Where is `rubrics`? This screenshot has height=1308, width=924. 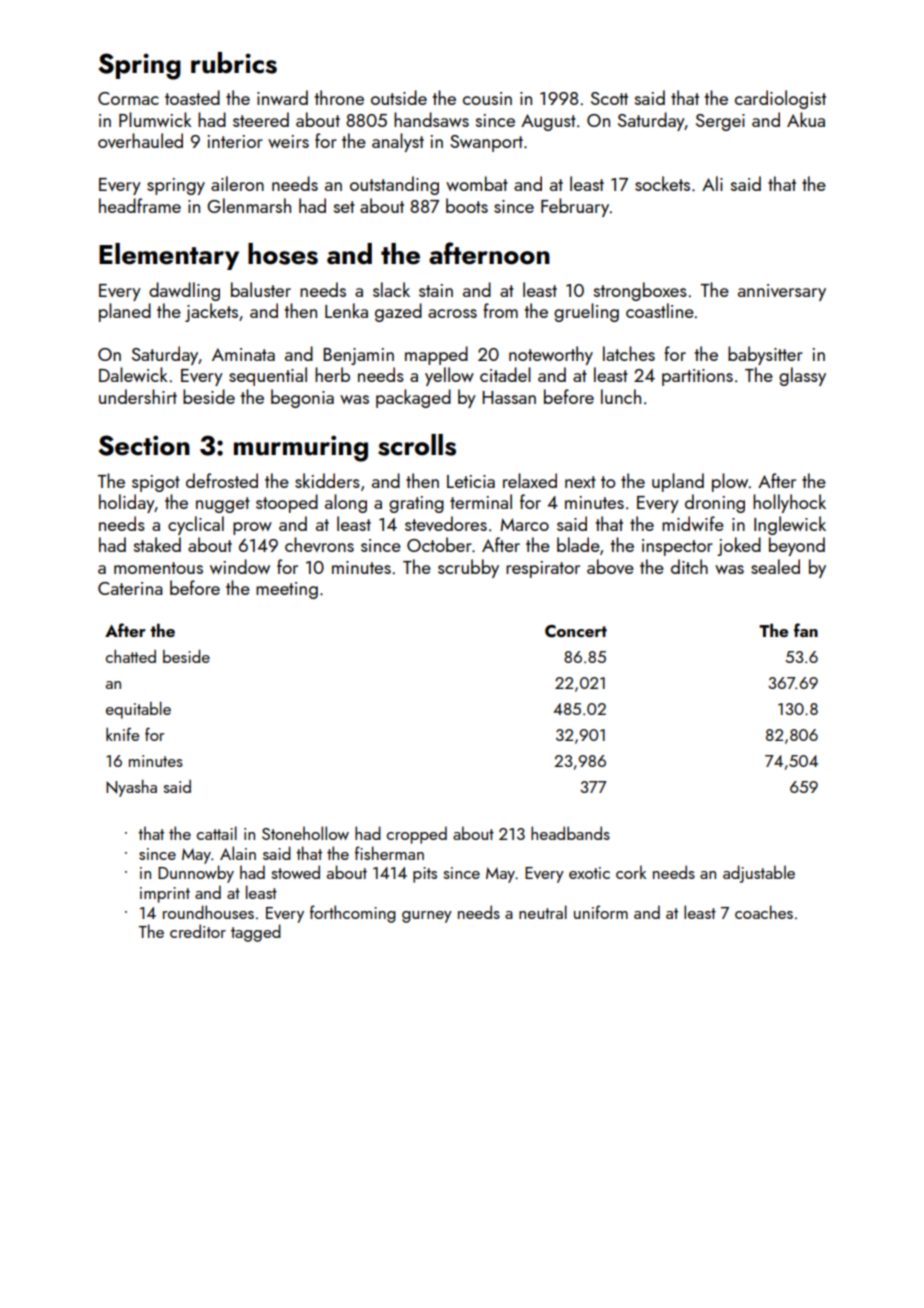
rubrics is located at coordinates (234, 63).
